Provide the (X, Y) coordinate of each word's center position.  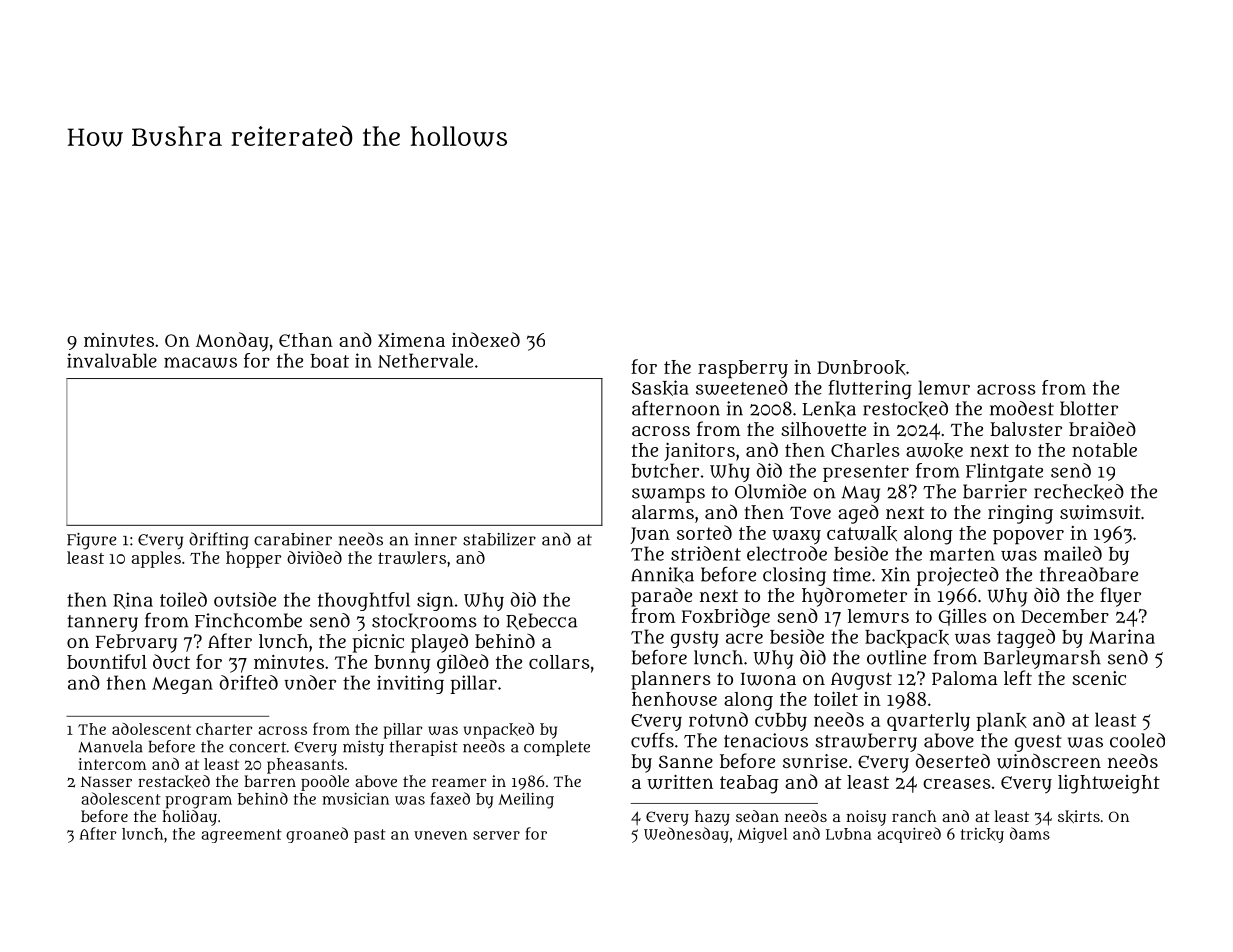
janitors (699, 452)
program (198, 802)
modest (1022, 408)
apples (156, 559)
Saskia (660, 388)
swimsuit (1100, 512)
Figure (92, 541)
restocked (905, 409)
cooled (1137, 740)
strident (706, 553)
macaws (200, 362)
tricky (982, 835)
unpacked (499, 731)
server (496, 835)
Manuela (110, 746)
